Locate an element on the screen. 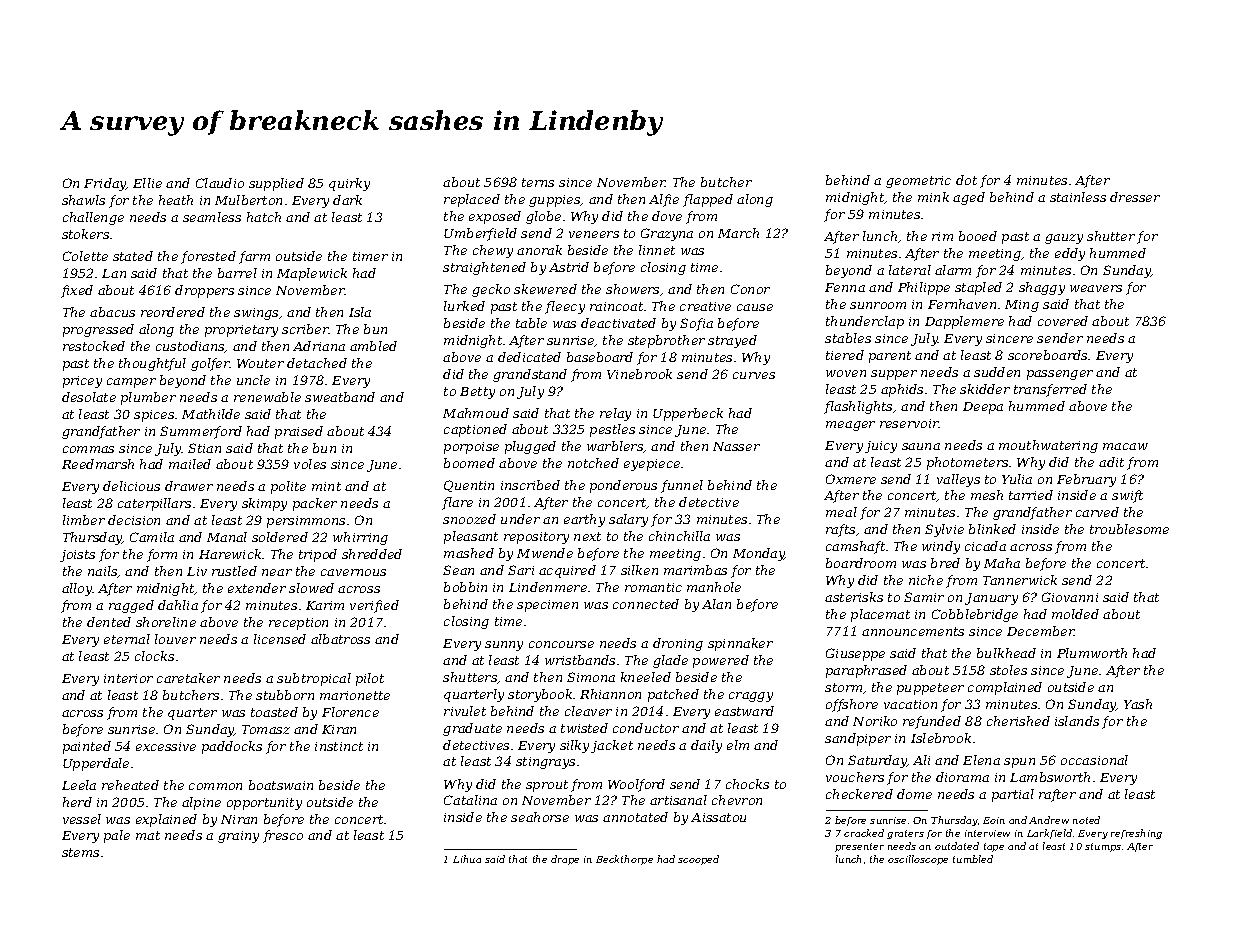 The image size is (1233, 952). Mahmoud is located at coordinates (476, 413).
